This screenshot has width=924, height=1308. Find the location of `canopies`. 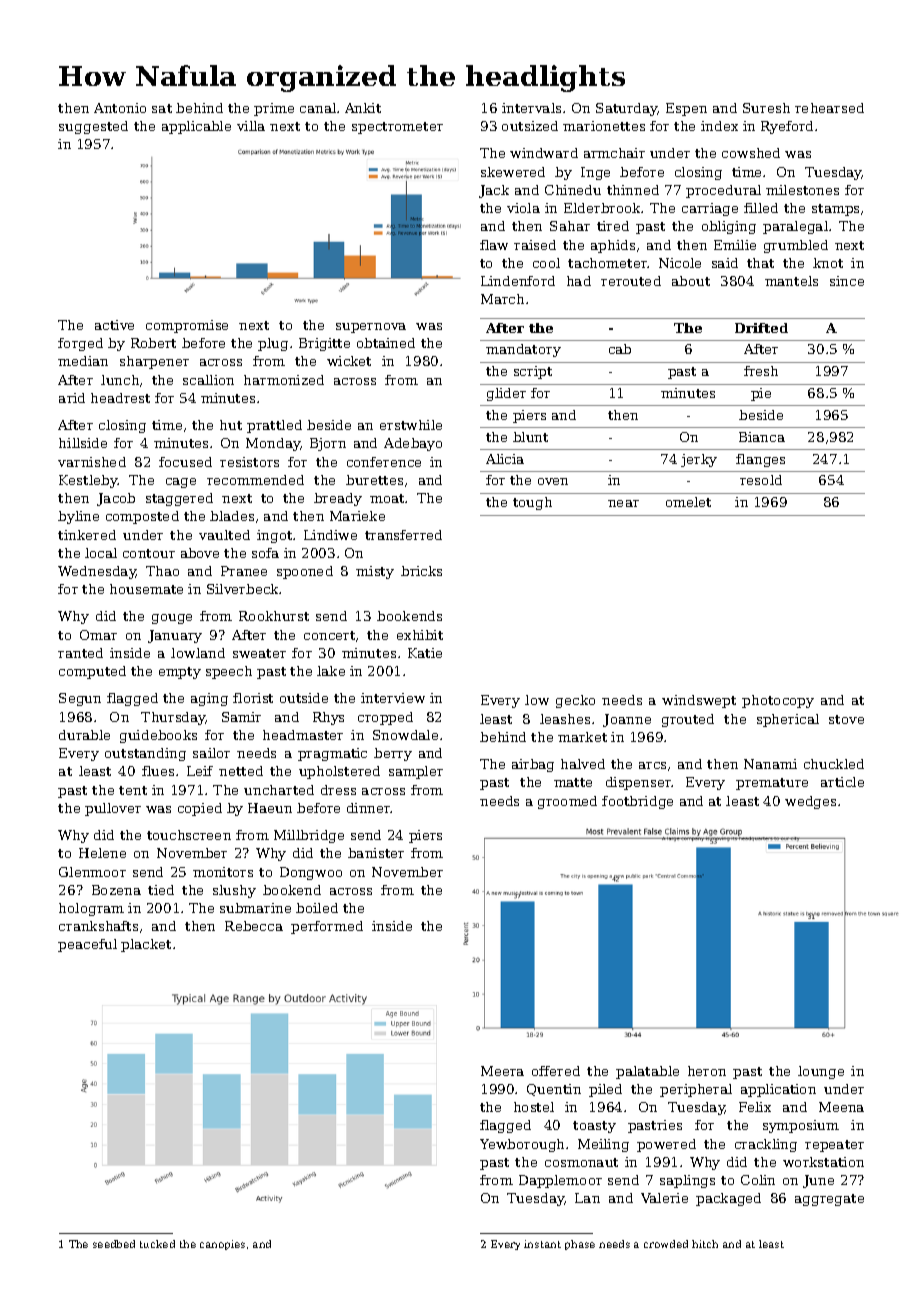

canopies is located at coordinates (222, 1245).
